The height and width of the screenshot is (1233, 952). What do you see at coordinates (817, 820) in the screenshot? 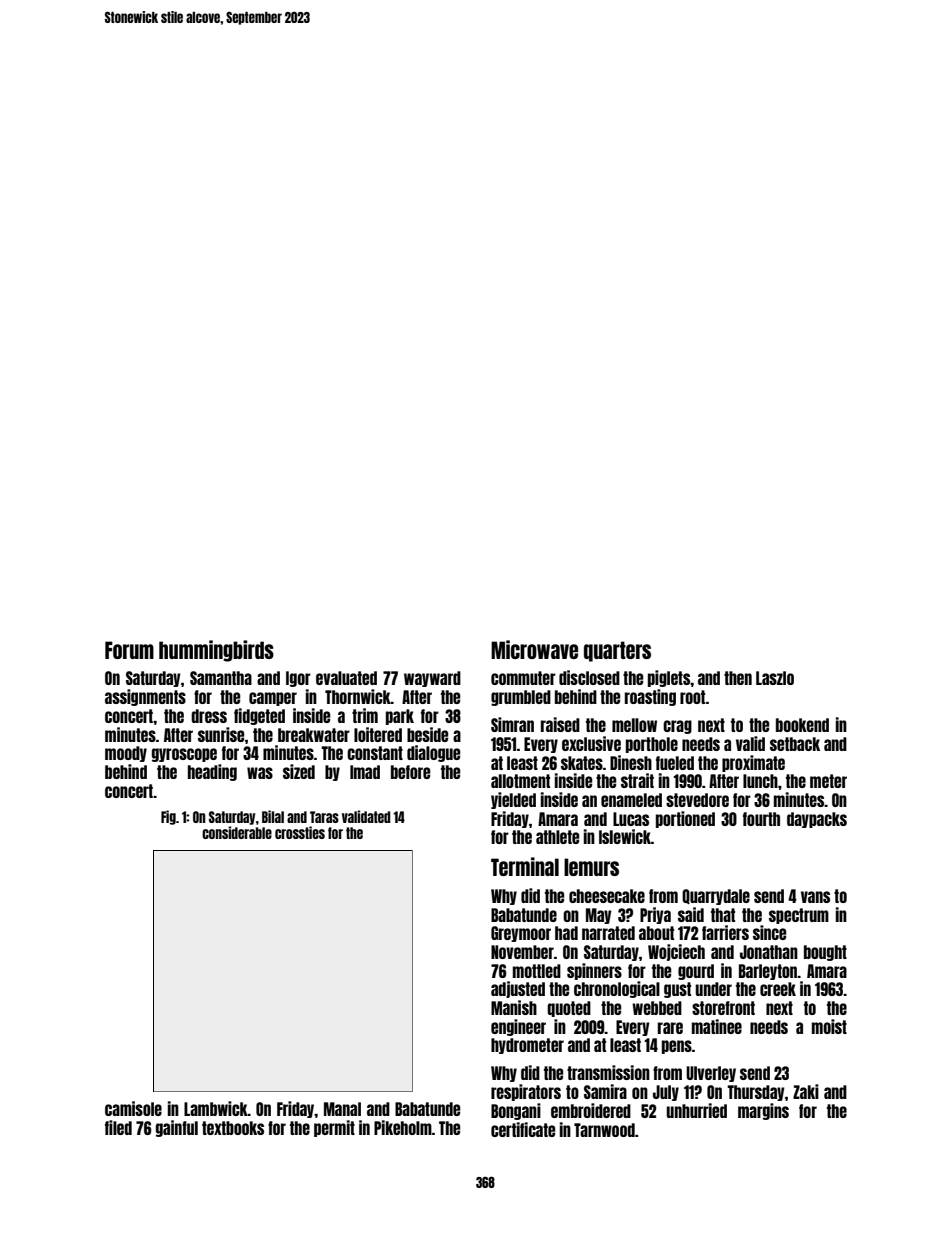
I see `daypacks` at bounding box center [817, 820].
